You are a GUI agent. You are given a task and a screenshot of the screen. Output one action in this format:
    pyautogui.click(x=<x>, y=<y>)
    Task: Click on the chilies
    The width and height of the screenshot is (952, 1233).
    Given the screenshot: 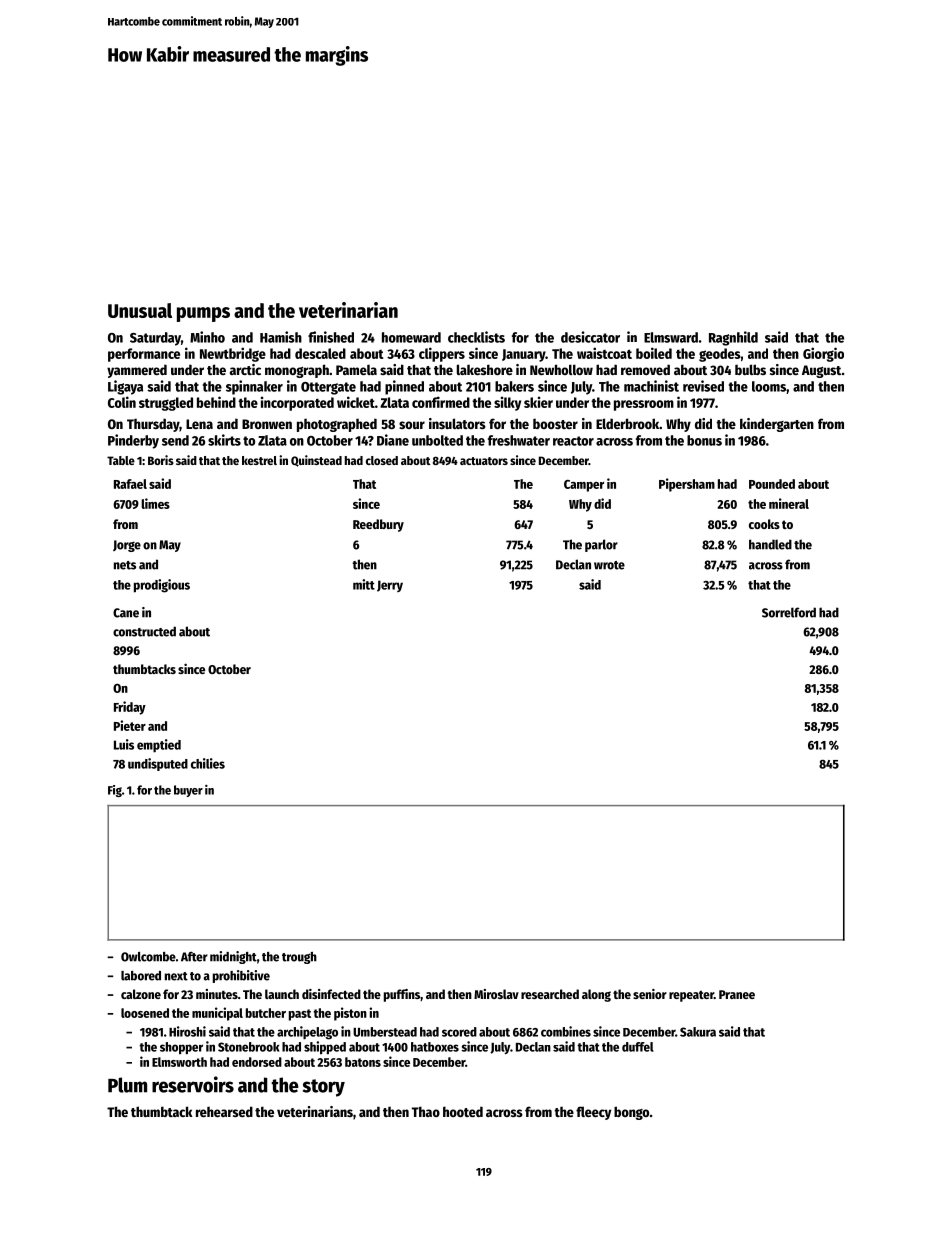 What is the action you would take?
    pyautogui.click(x=208, y=763)
